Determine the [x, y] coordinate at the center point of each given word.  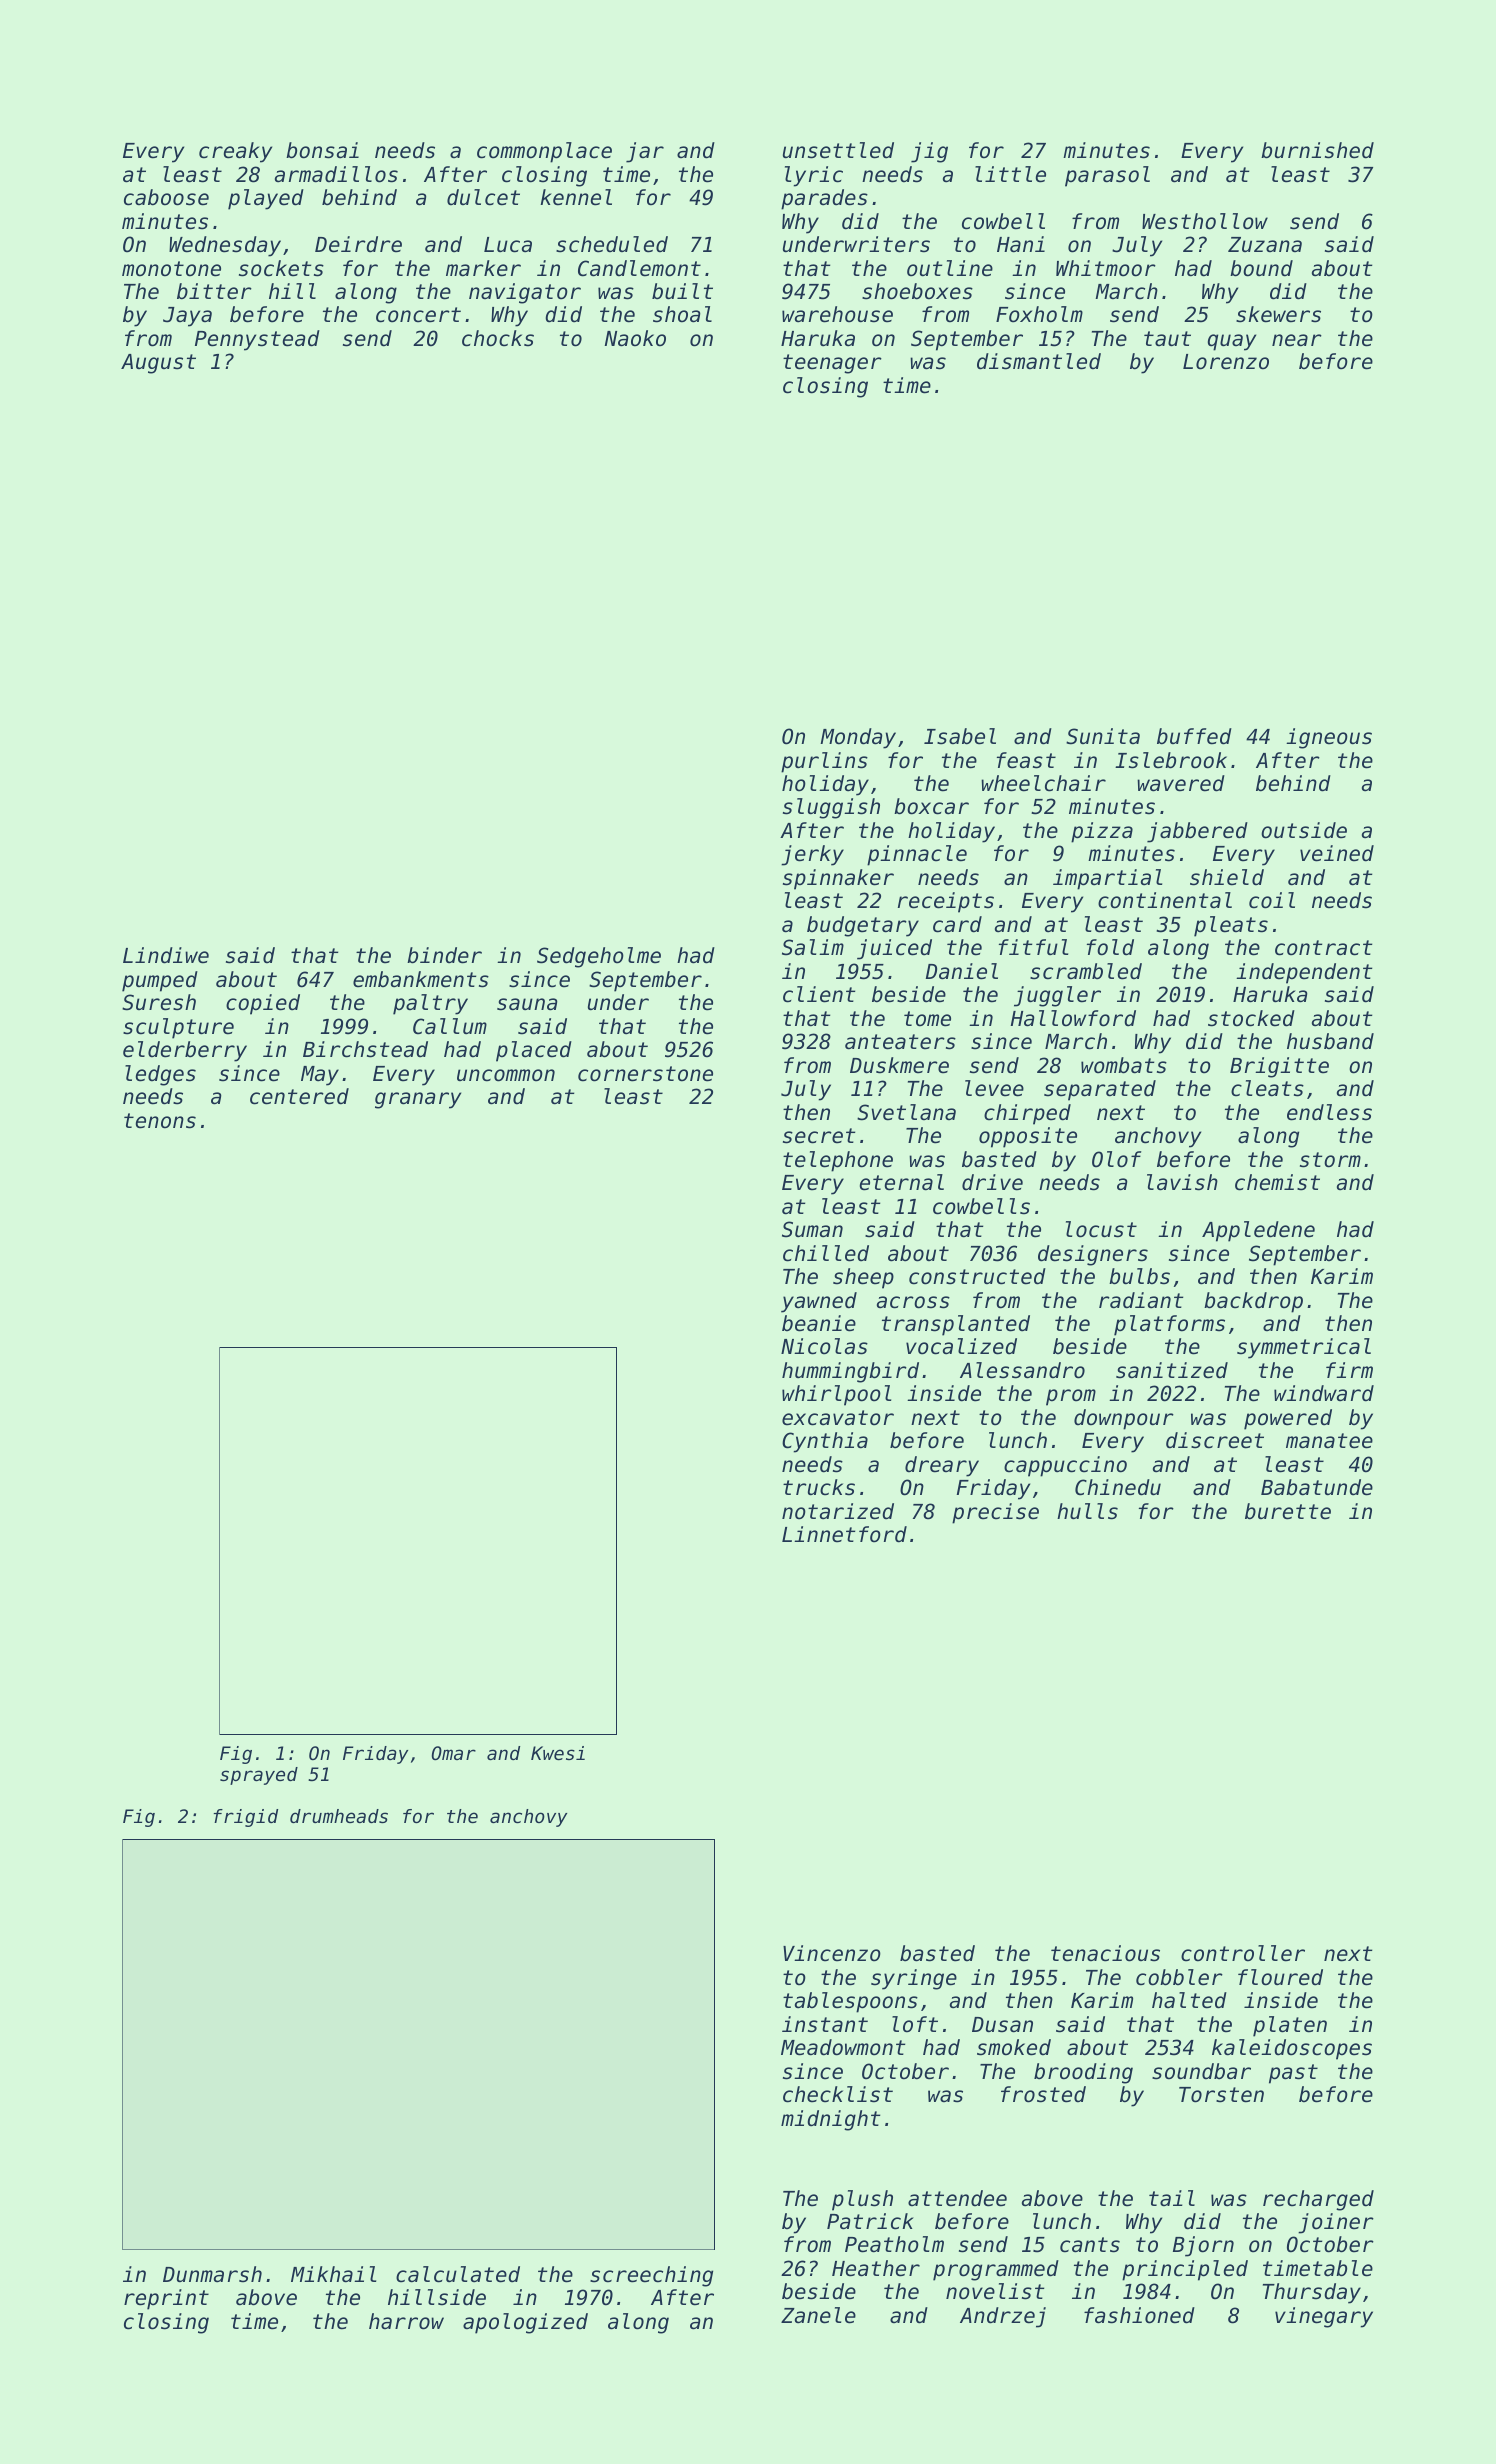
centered [299, 1096]
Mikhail [333, 2274]
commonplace [544, 152]
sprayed [259, 1776]
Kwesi [558, 1753]
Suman [812, 1229]
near [1297, 340]
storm [1330, 1160]
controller [1243, 1953]
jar [645, 152]
